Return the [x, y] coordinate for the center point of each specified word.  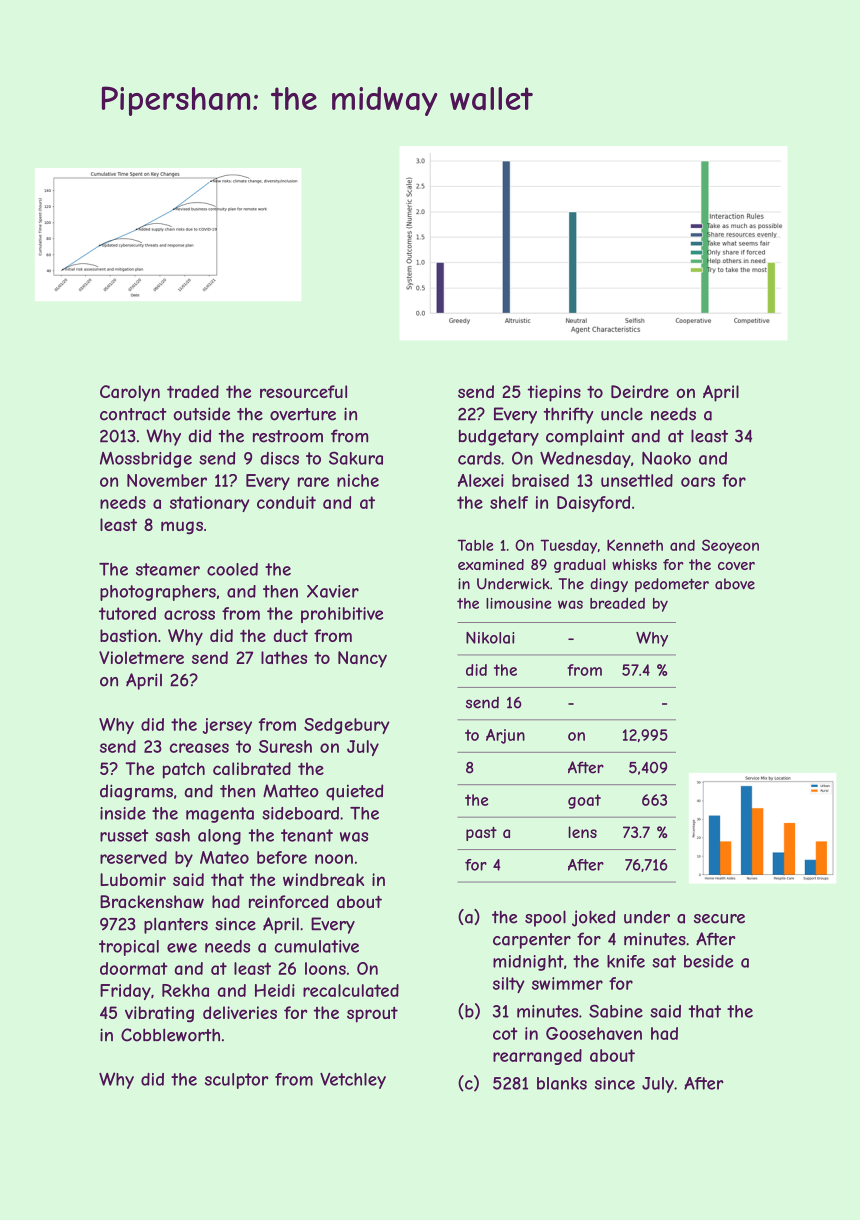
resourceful [303, 391]
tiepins [554, 393]
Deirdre [640, 391]
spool [545, 918]
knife [626, 961]
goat [584, 801]
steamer [168, 569]
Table [475, 545]
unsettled [637, 480]
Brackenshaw [152, 901]
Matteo [291, 791]
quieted [354, 792]
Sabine [616, 1011]
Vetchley [353, 1081]
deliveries [240, 1012]
